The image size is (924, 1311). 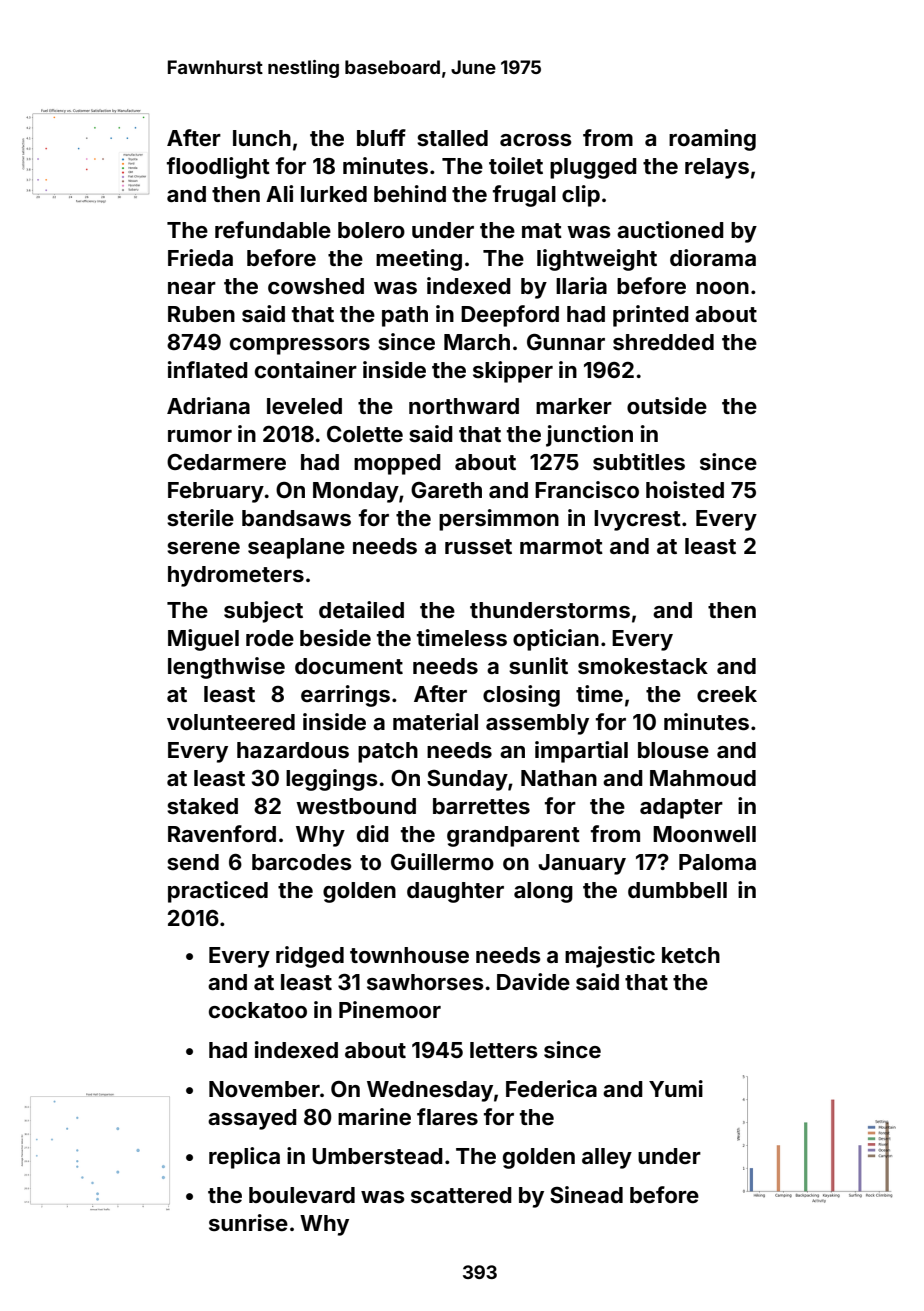 I want to click on hazardous, so click(x=293, y=750).
